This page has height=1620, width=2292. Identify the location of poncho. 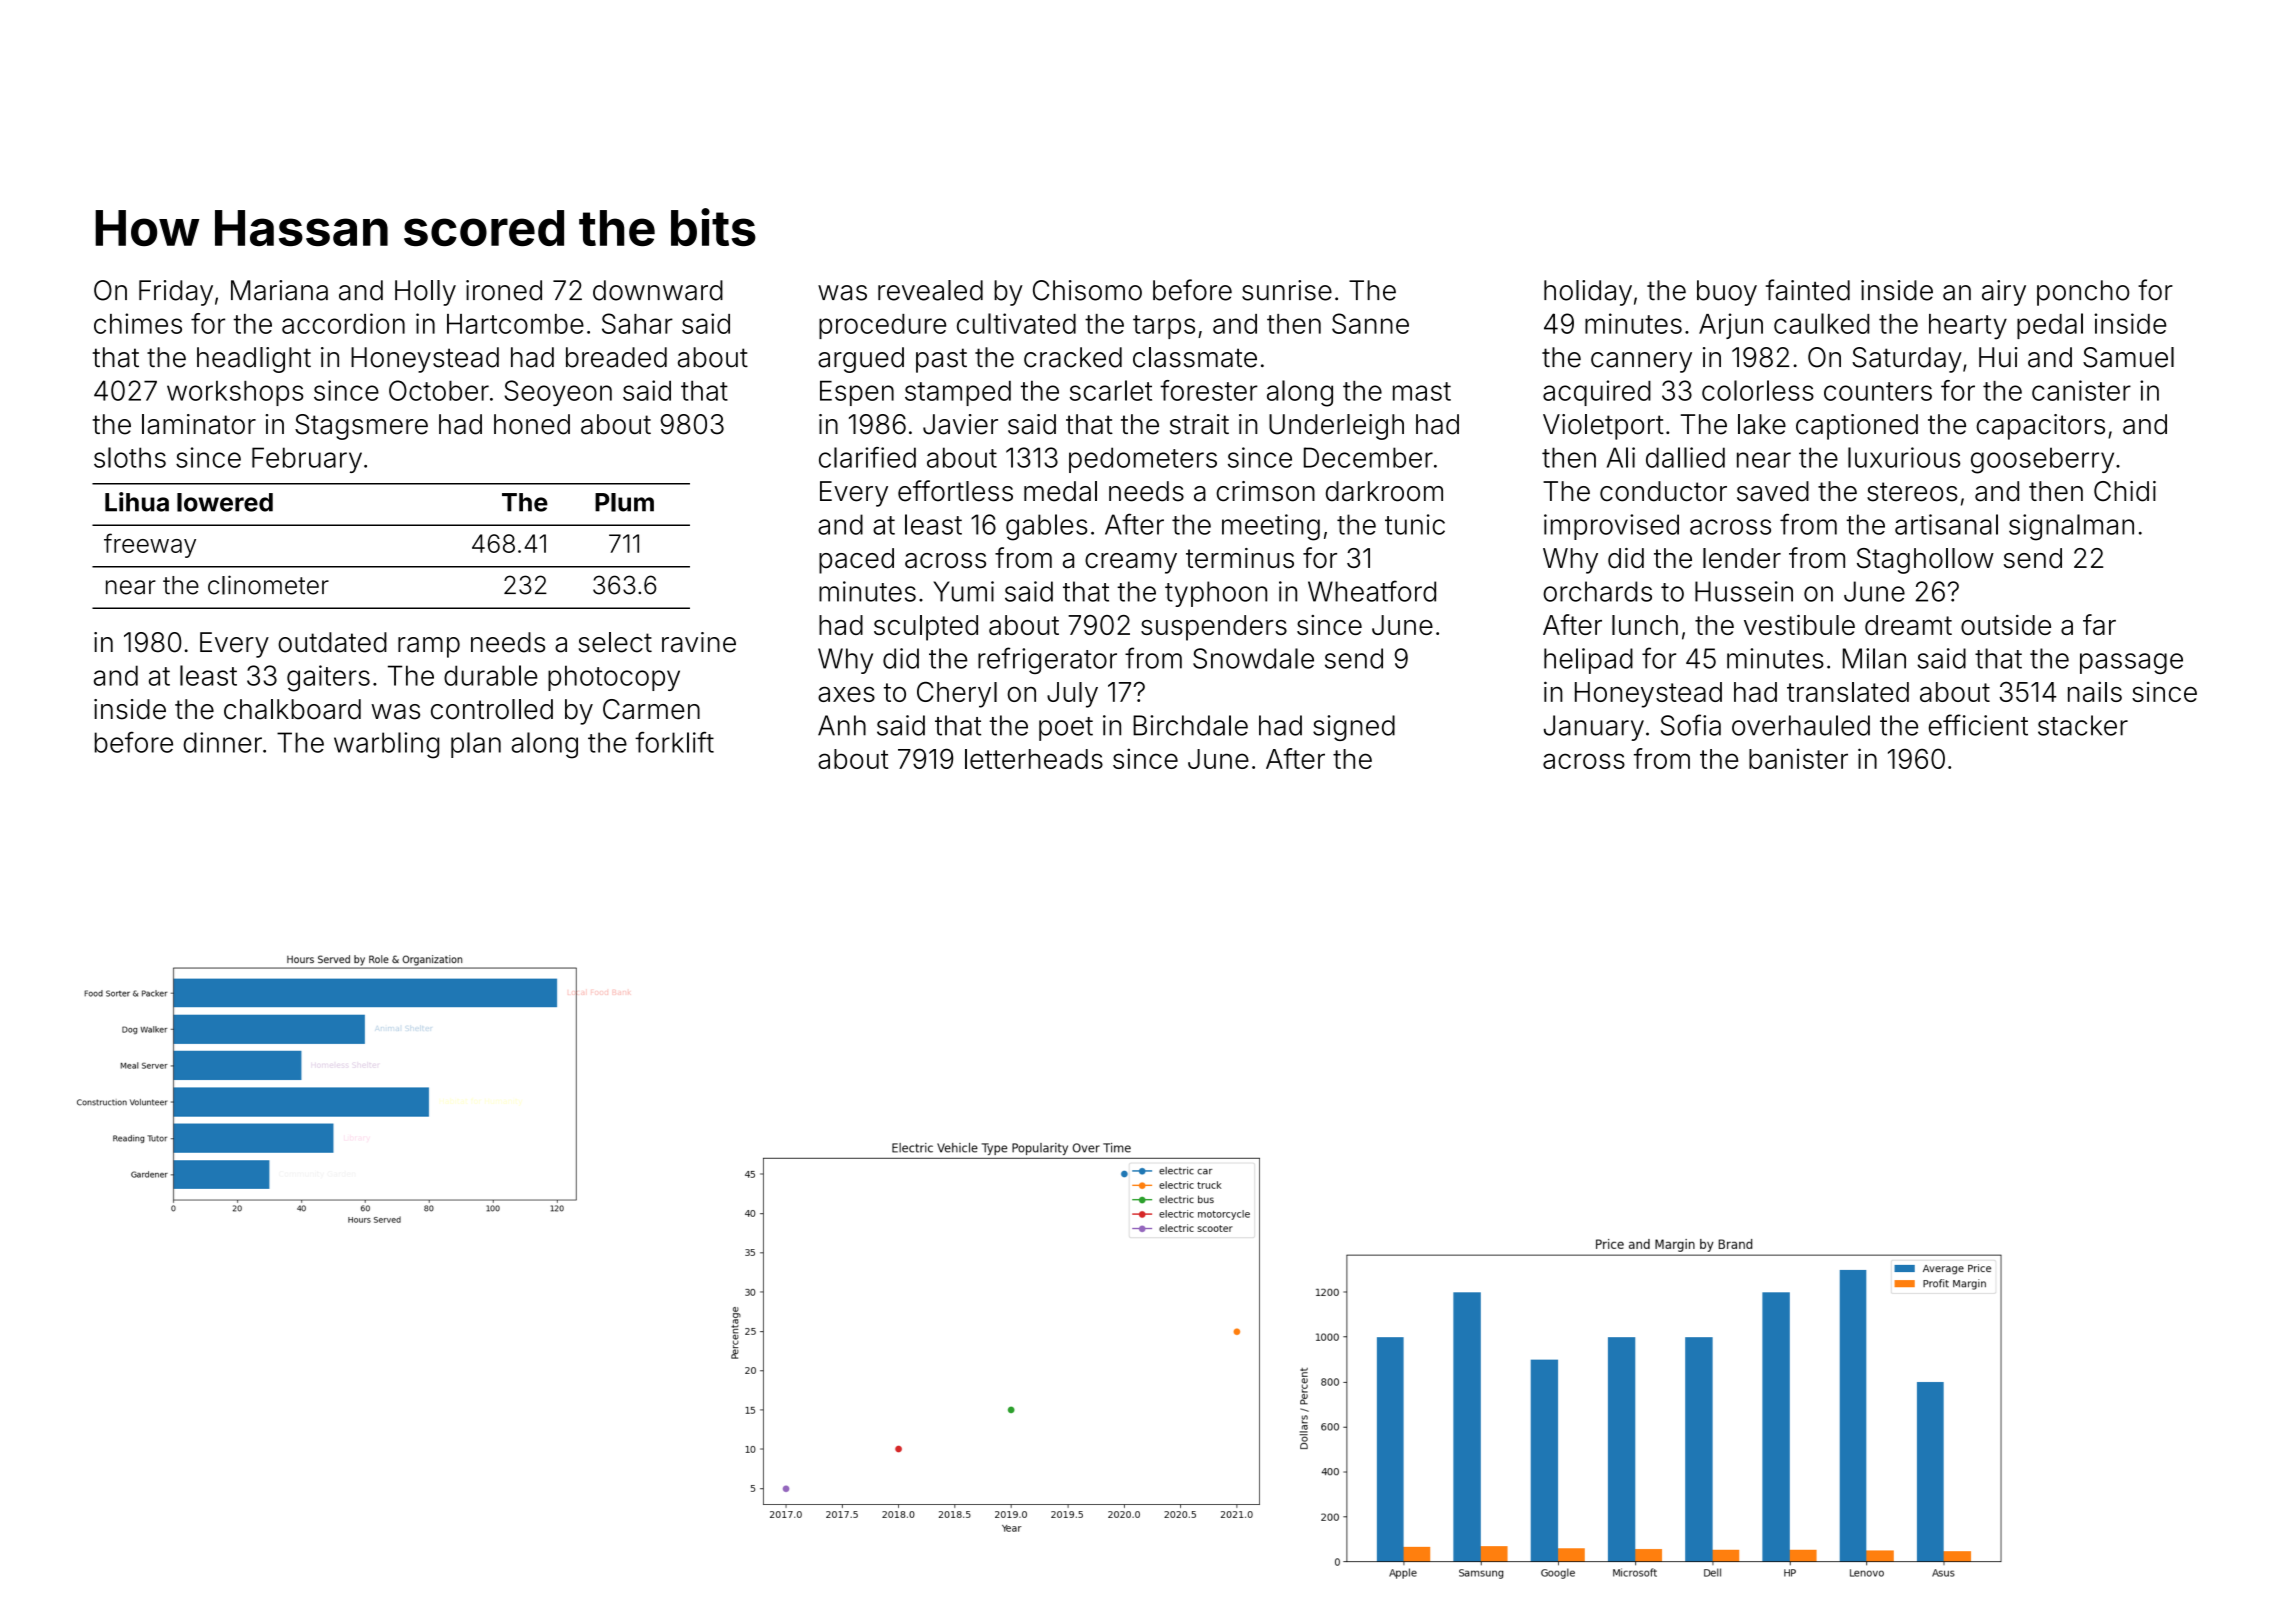
(2083, 293).
